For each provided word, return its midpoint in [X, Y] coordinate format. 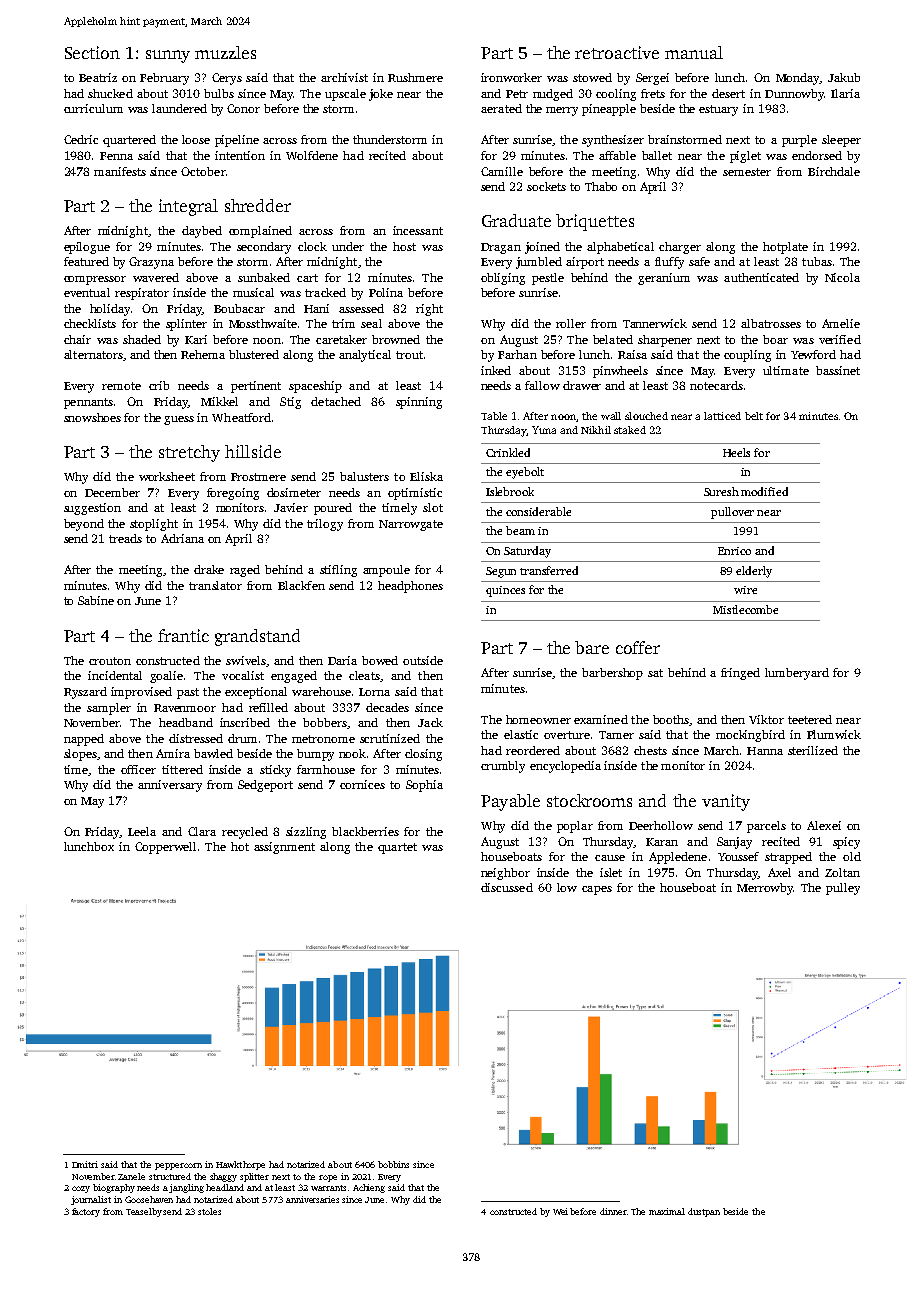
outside [423, 660]
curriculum [93, 108]
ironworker [511, 77]
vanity [726, 802]
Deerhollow [661, 825]
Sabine [96, 600]
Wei [560, 1211]
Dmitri [85, 1164]
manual [694, 52]
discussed [507, 887]
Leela [142, 831]
